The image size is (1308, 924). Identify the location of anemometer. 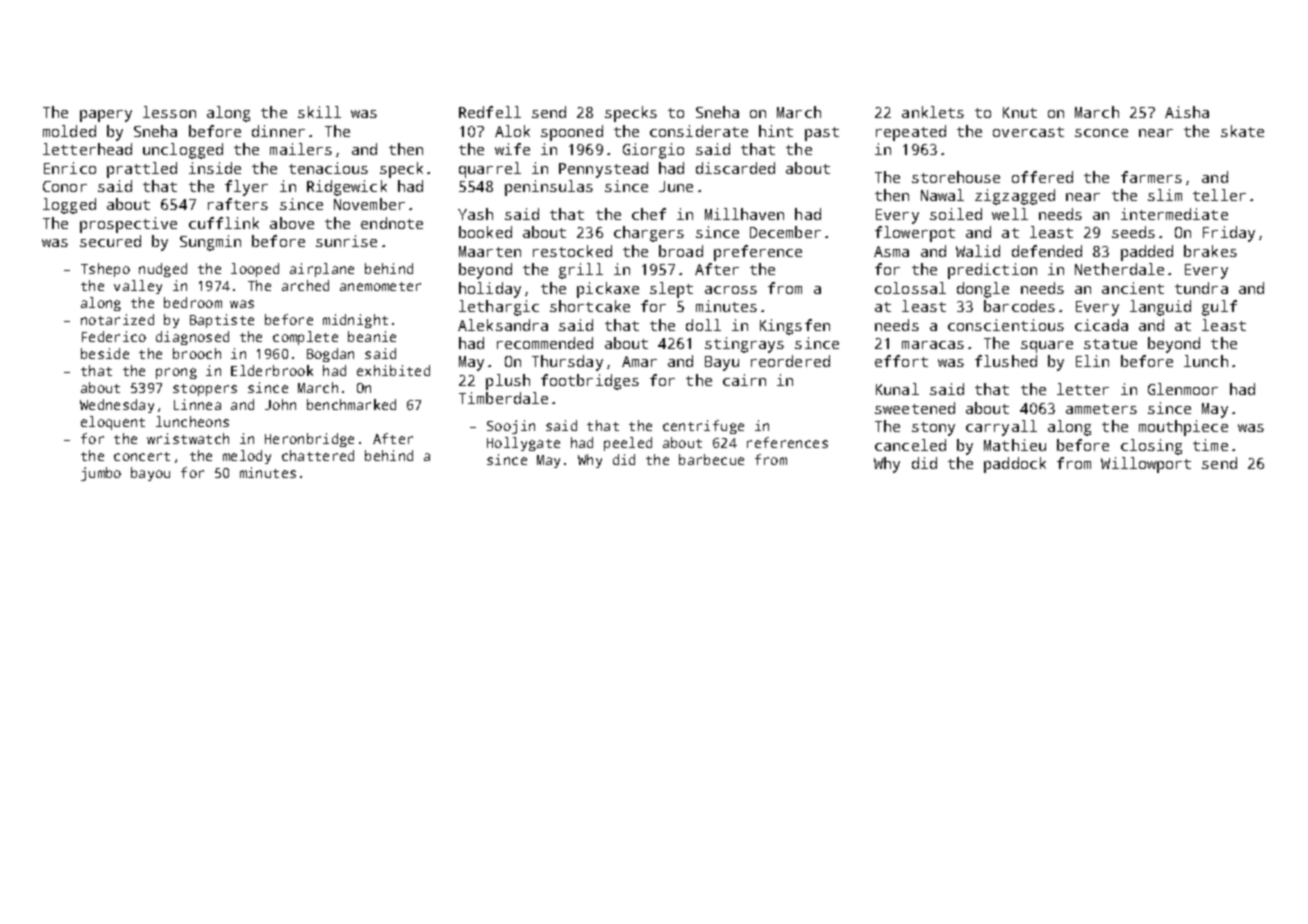
(380, 286).
